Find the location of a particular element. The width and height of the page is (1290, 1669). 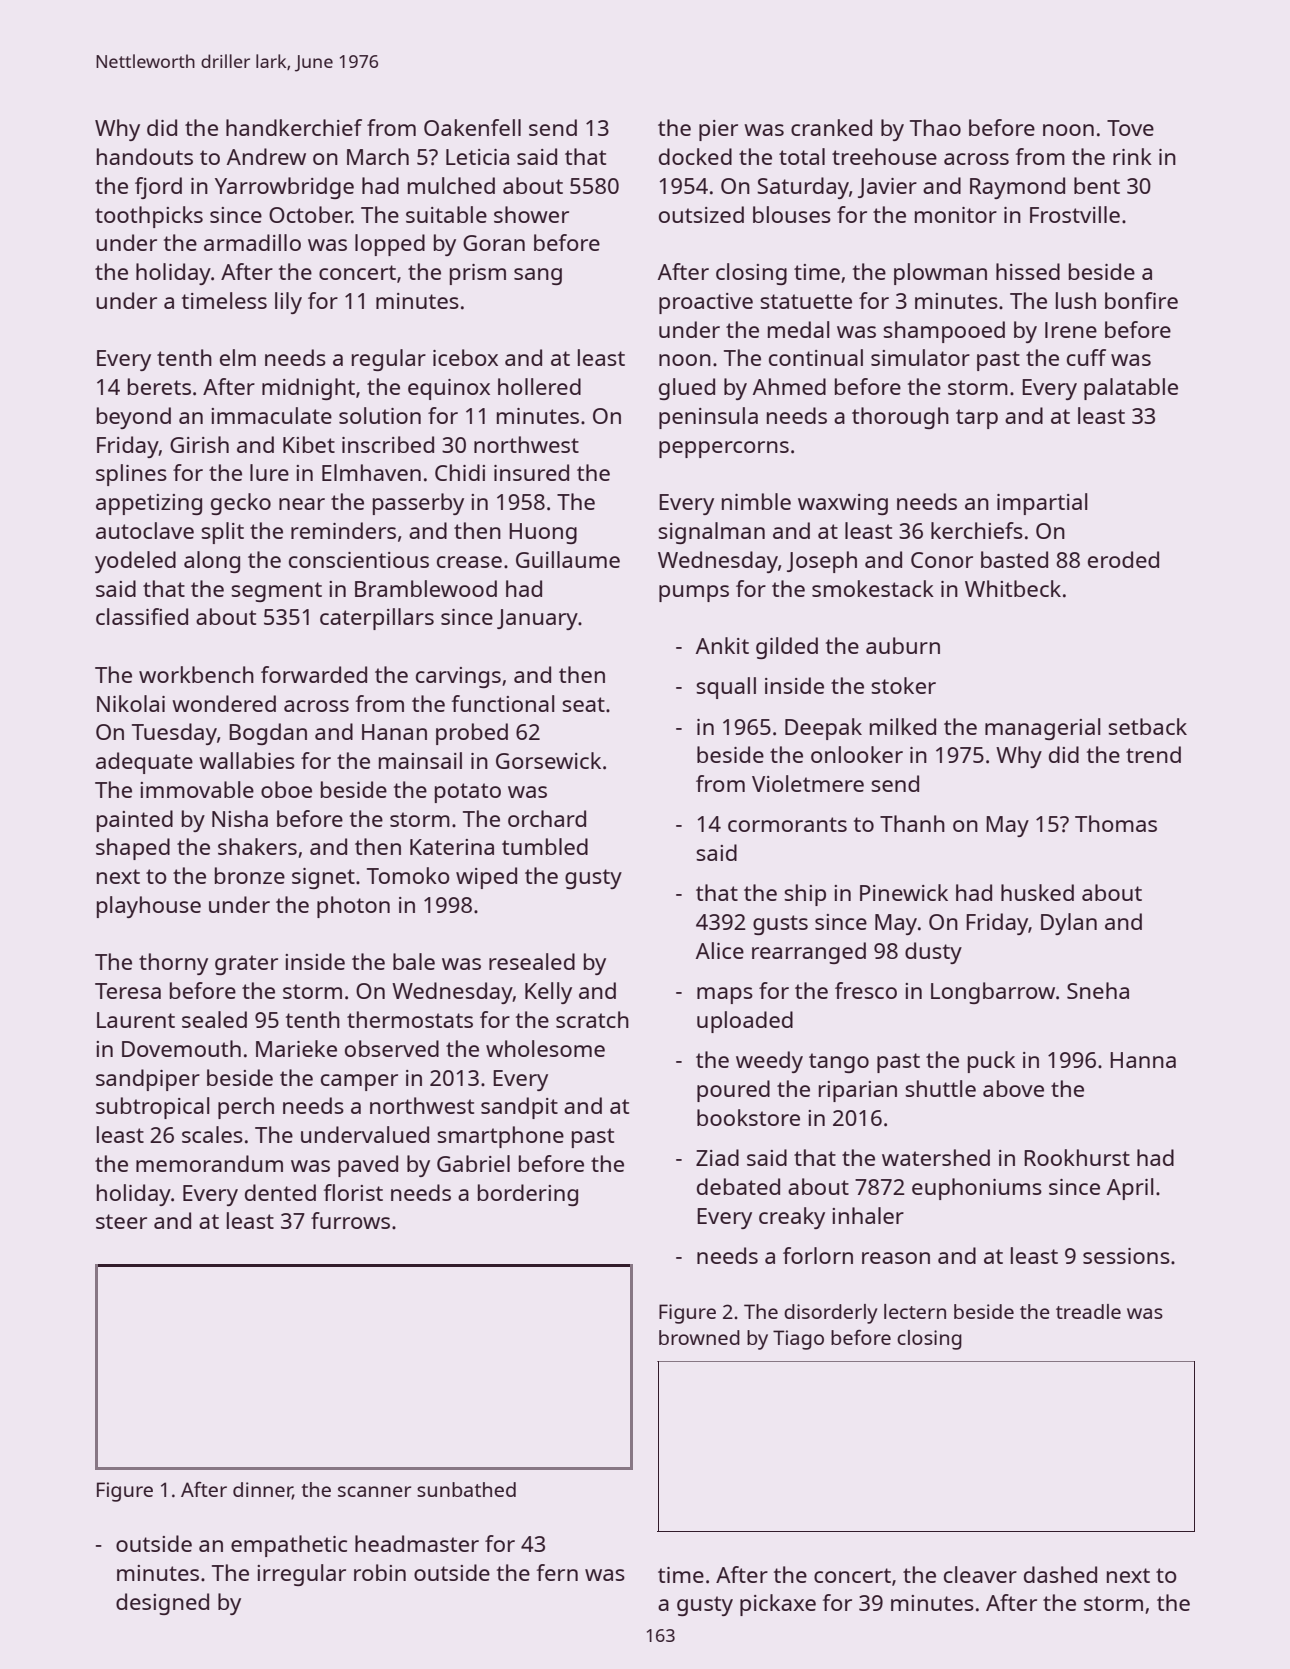

cleaver is located at coordinates (980, 1574).
